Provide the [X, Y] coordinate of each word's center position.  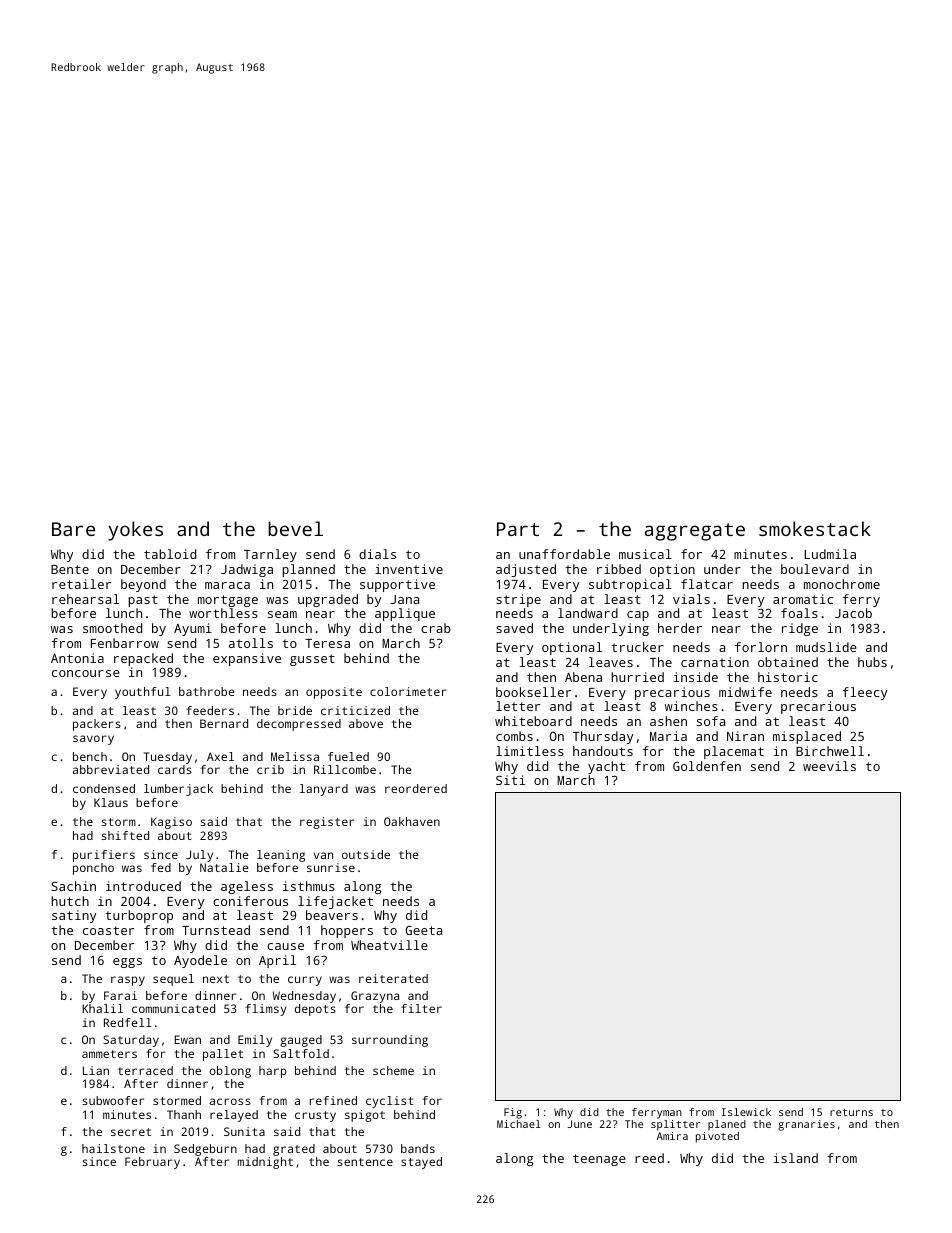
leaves [611, 662]
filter [421, 1008]
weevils [829, 766]
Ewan [187, 1039]
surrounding [390, 1041]
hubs [872, 662]
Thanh [184, 1114]
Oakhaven [412, 821]
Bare [73, 529]
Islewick [746, 1112]
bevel [295, 528]
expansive [247, 659]
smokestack [815, 528]
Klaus [111, 802]
